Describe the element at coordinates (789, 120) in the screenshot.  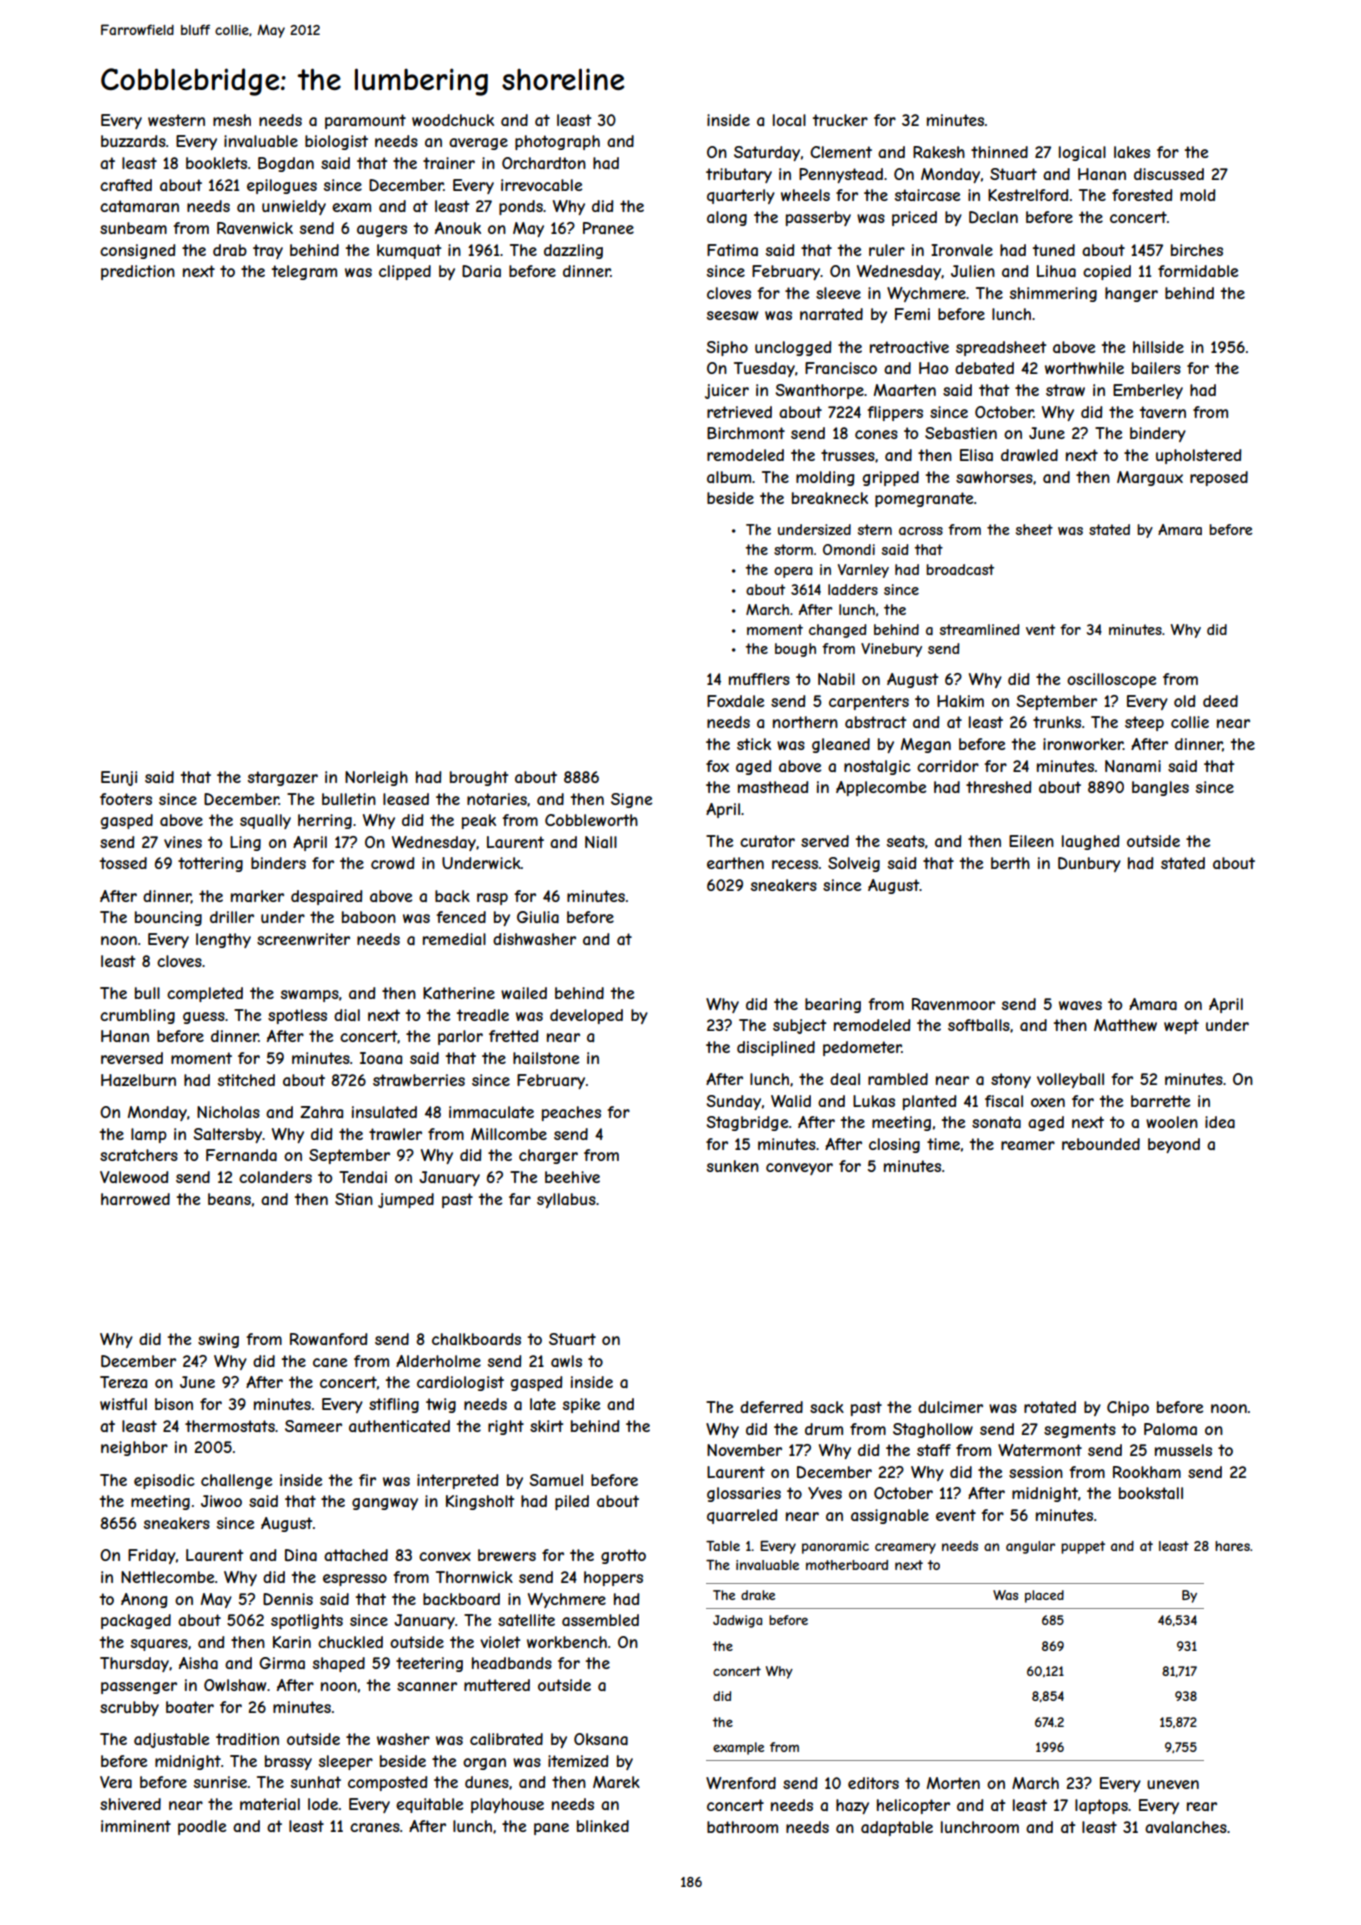
I see `local` at that location.
